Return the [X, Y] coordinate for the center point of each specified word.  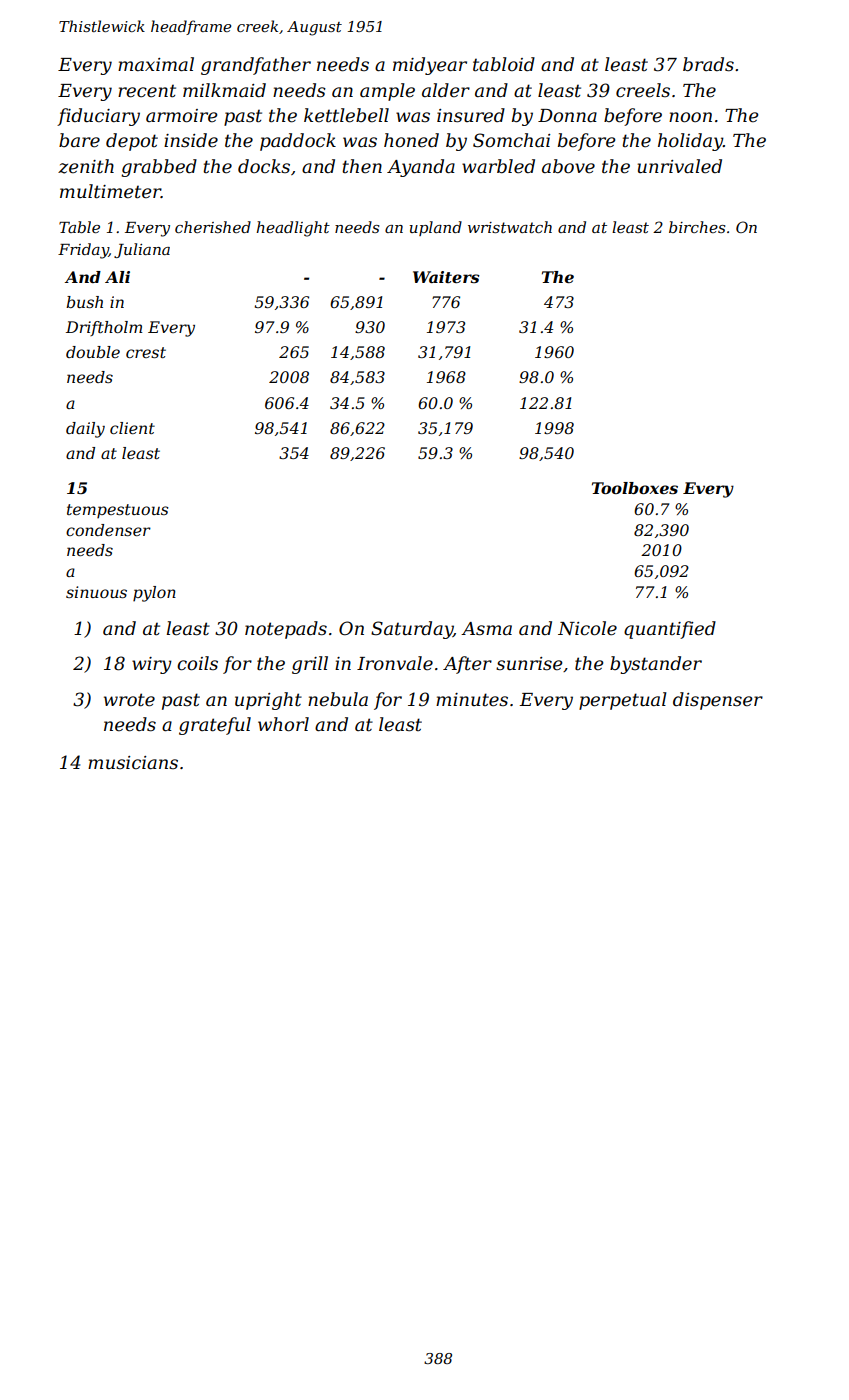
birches [697, 227]
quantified [670, 630]
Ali [117, 277]
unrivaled [680, 166]
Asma [486, 629]
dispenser [718, 701]
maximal [156, 64]
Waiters [446, 277]
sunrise [529, 664]
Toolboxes [635, 488]
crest [146, 352]
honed [411, 140]
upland [436, 228]
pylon [154, 594]
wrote [129, 700]
